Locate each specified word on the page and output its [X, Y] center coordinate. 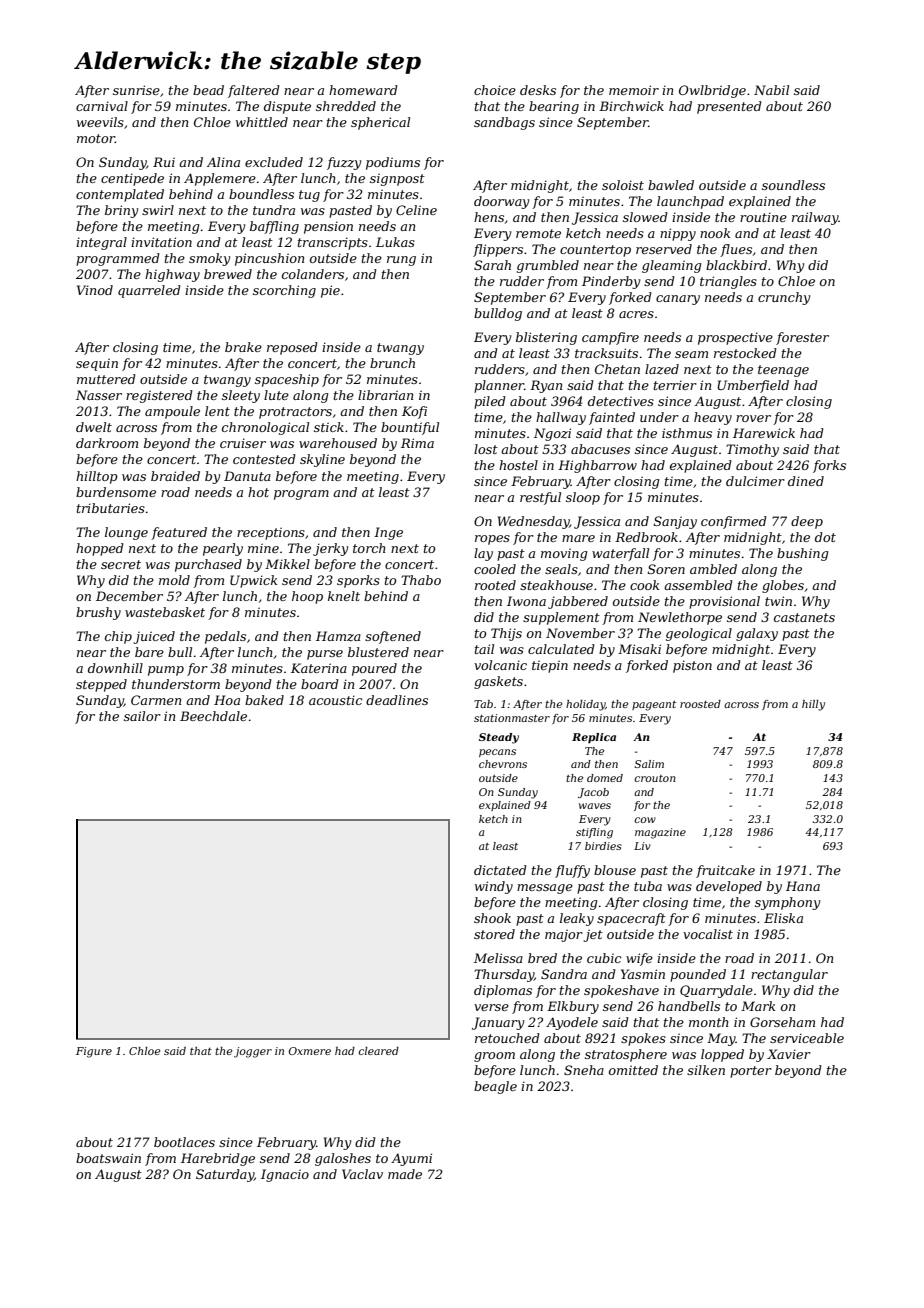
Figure [94, 1052]
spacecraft [631, 919]
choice [495, 90]
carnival [102, 106]
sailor [142, 716]
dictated [500, 870]
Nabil [771, 90]
